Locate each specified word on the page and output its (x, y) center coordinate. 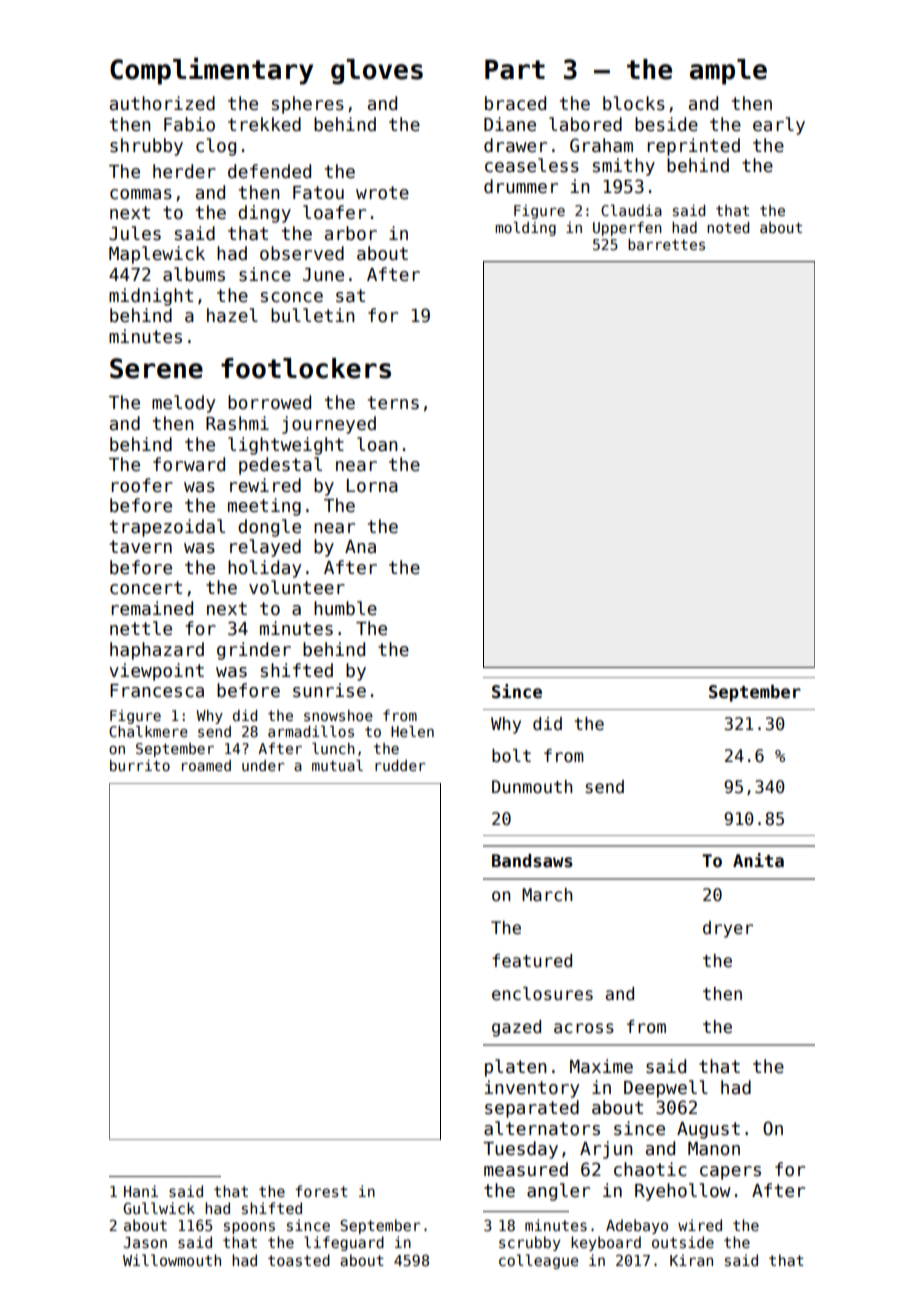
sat (350, 296)
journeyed (329, 425)
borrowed (269, 402)
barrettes (666, 244)
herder (184, 171)
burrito (140, 765)
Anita (758, 860)
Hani (141, 1191)
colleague (538, 1261)
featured (532, 961)
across (584, 1028)
